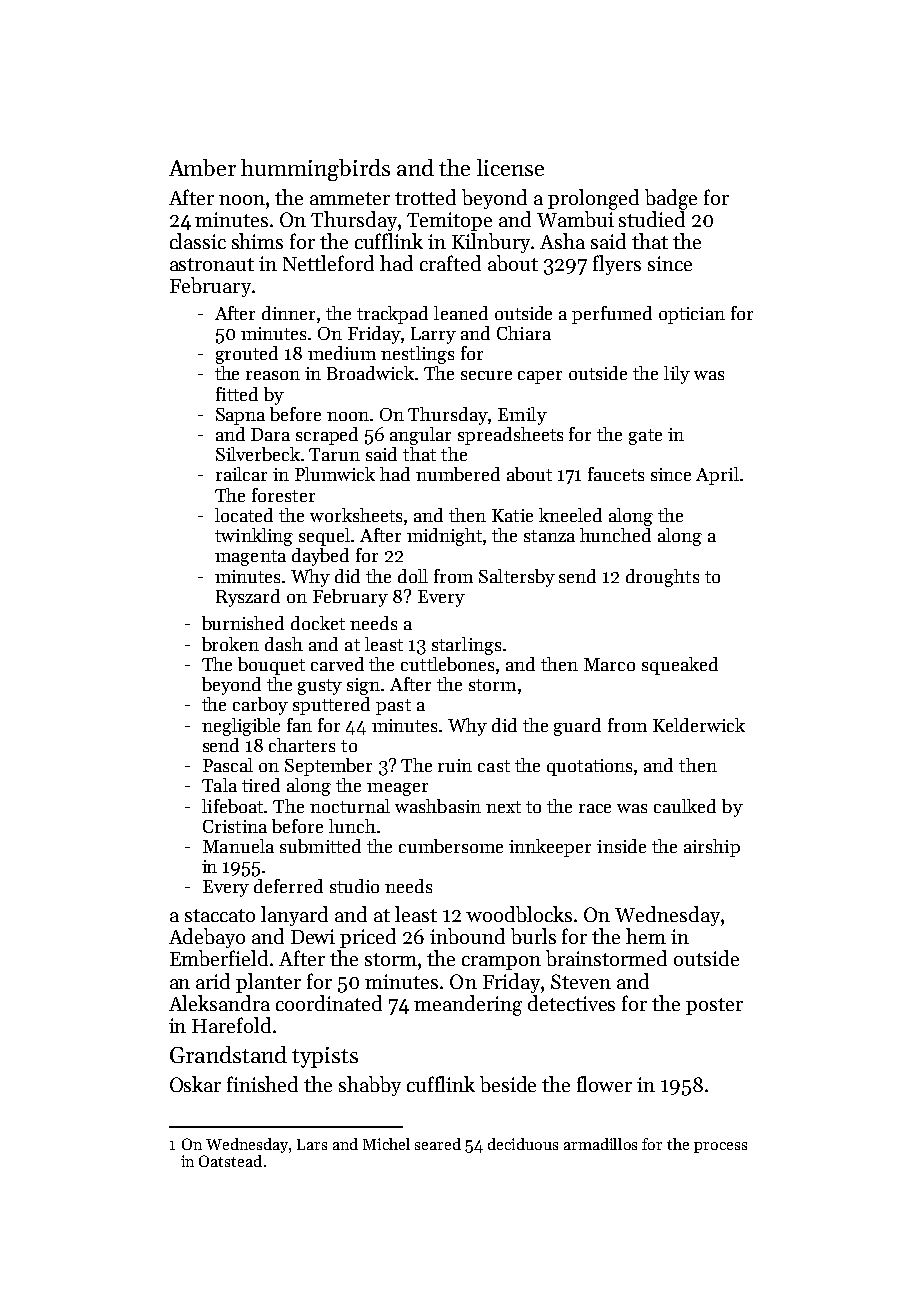 This document has height=1311, width=924. Describe the element at coordinates (238, 846) in the document. I see `Manuela` at that location.
